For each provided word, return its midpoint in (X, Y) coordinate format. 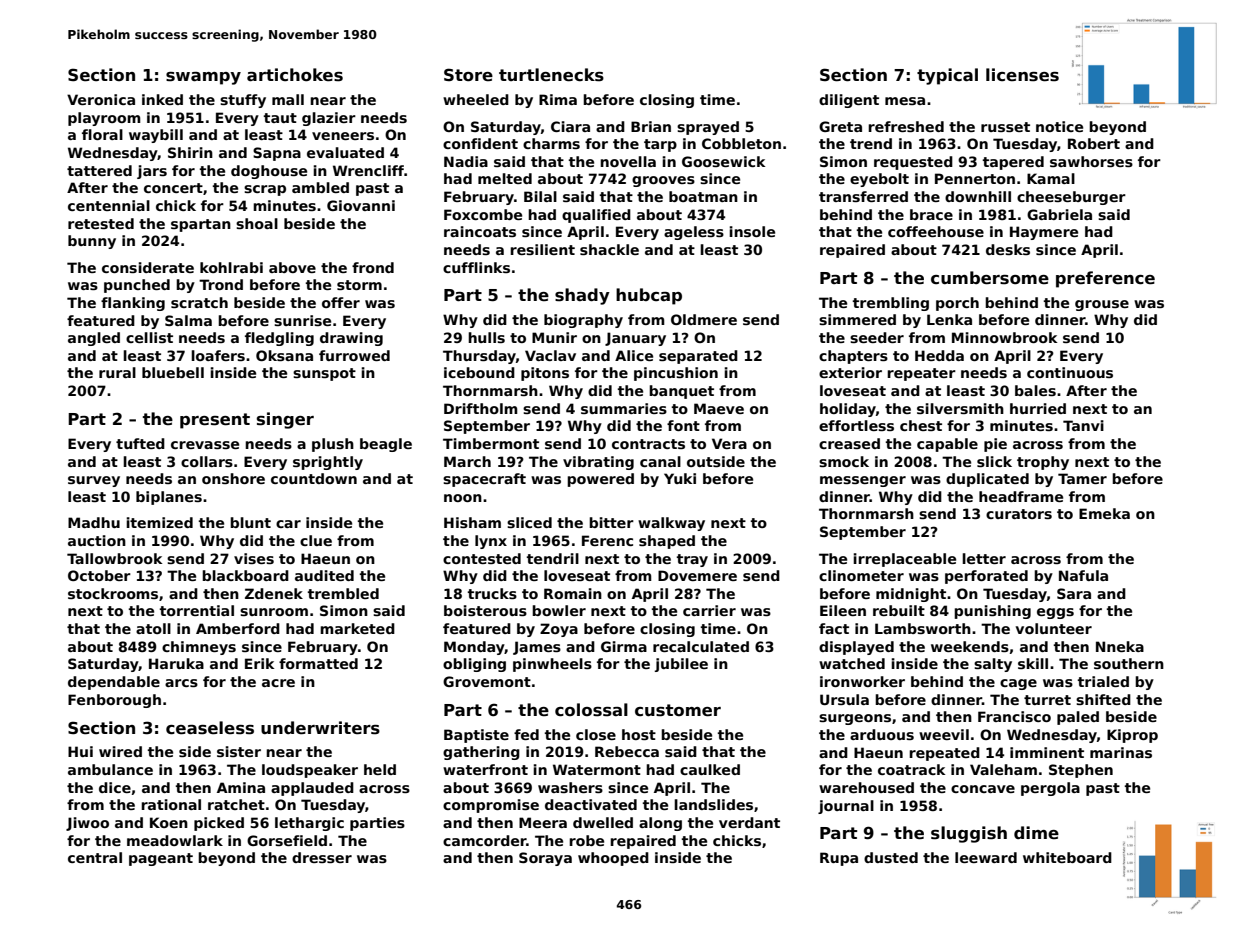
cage (1018, 684)
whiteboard (1067, 857)
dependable (114, 683)
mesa (905, 101)
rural (117, 372)
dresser (322, 857)
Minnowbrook (1004, 337)
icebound (479, 372)
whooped (613, 859)
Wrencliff (368, 170)
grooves (663, 181)
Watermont (597, 769)
